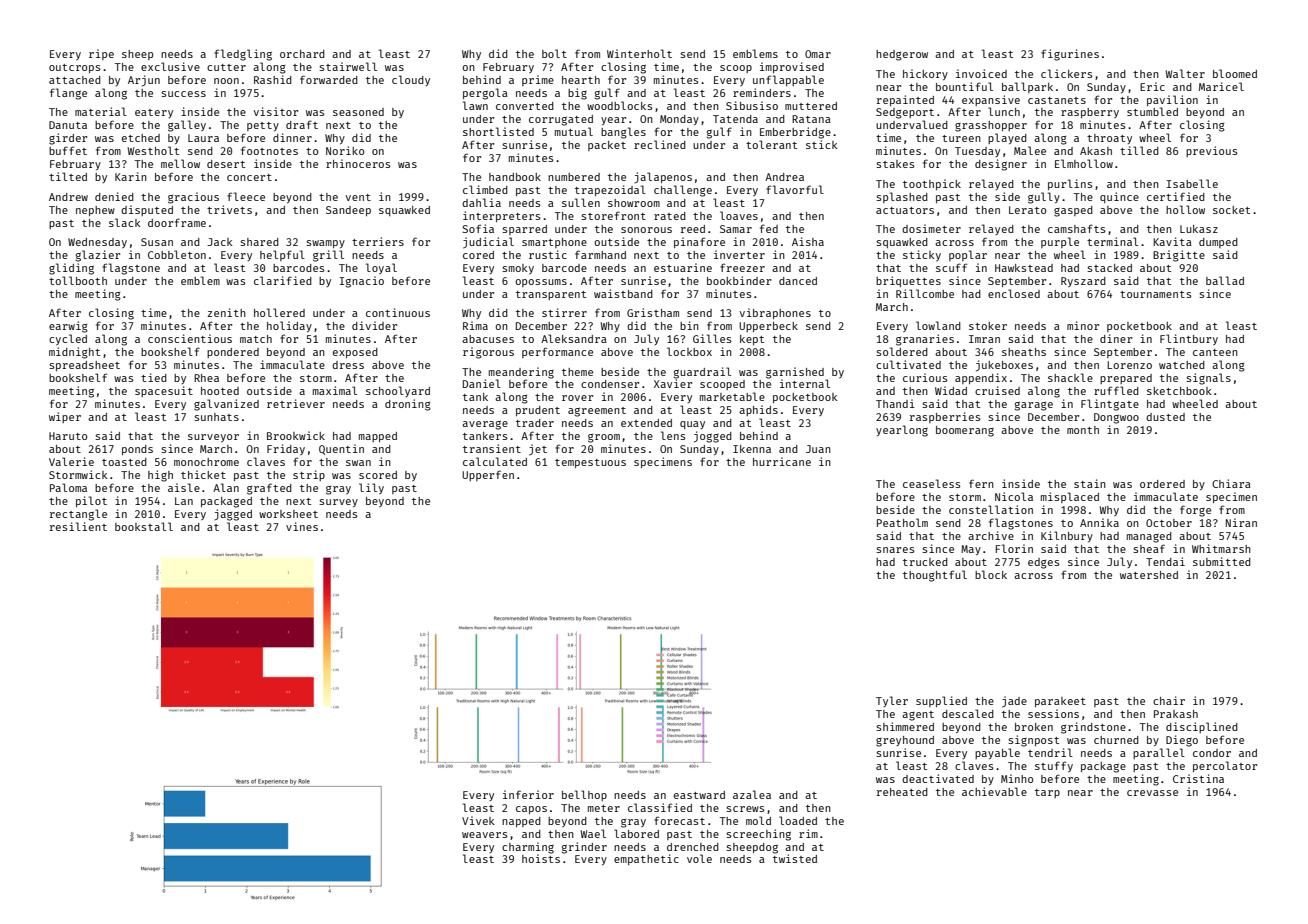  What do you see at coordinates (892, 701) in the page?
I see `Tyler` at bounding box center [892, 701].
